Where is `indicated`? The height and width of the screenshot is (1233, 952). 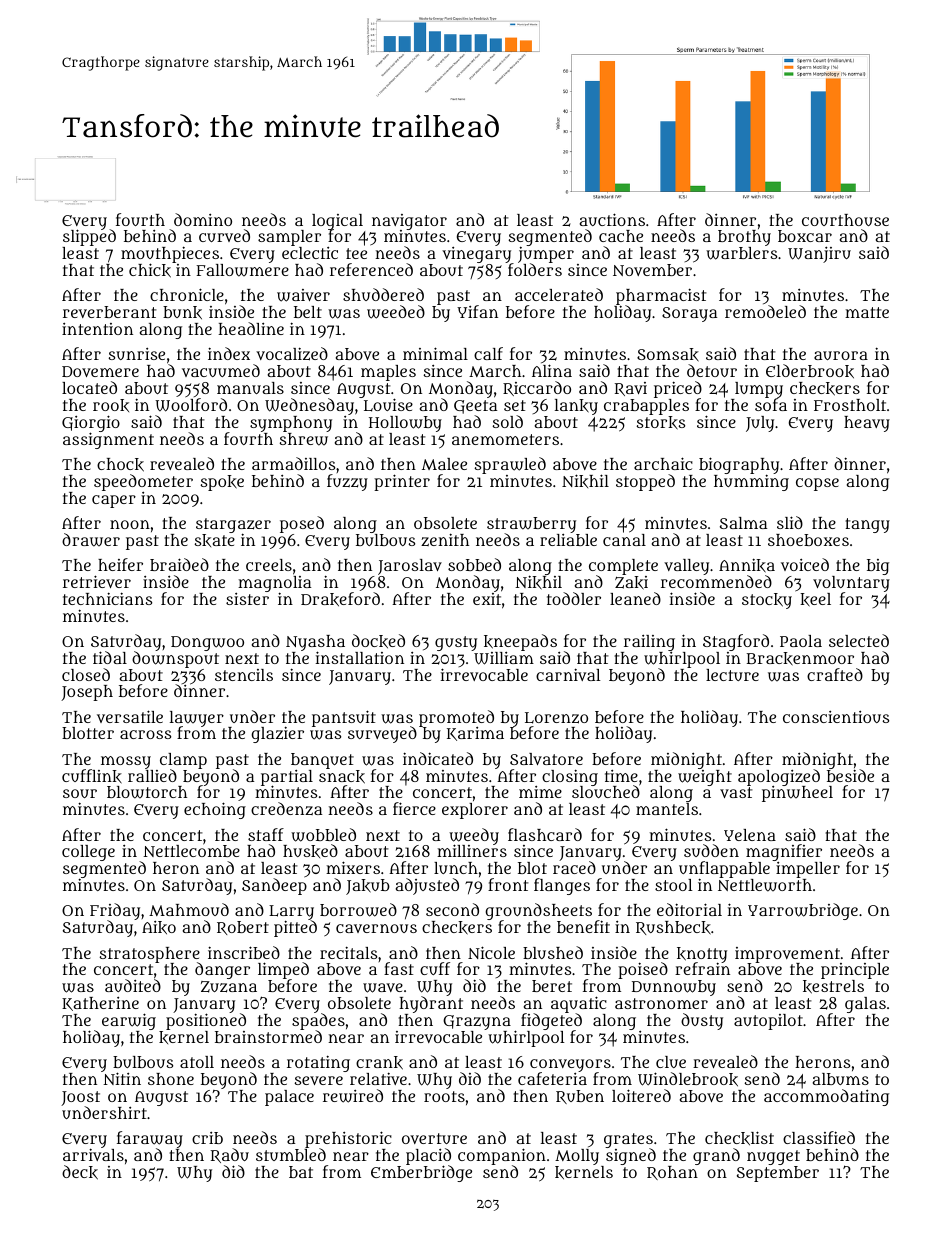
indicated is located at coordinates (438, 758).
